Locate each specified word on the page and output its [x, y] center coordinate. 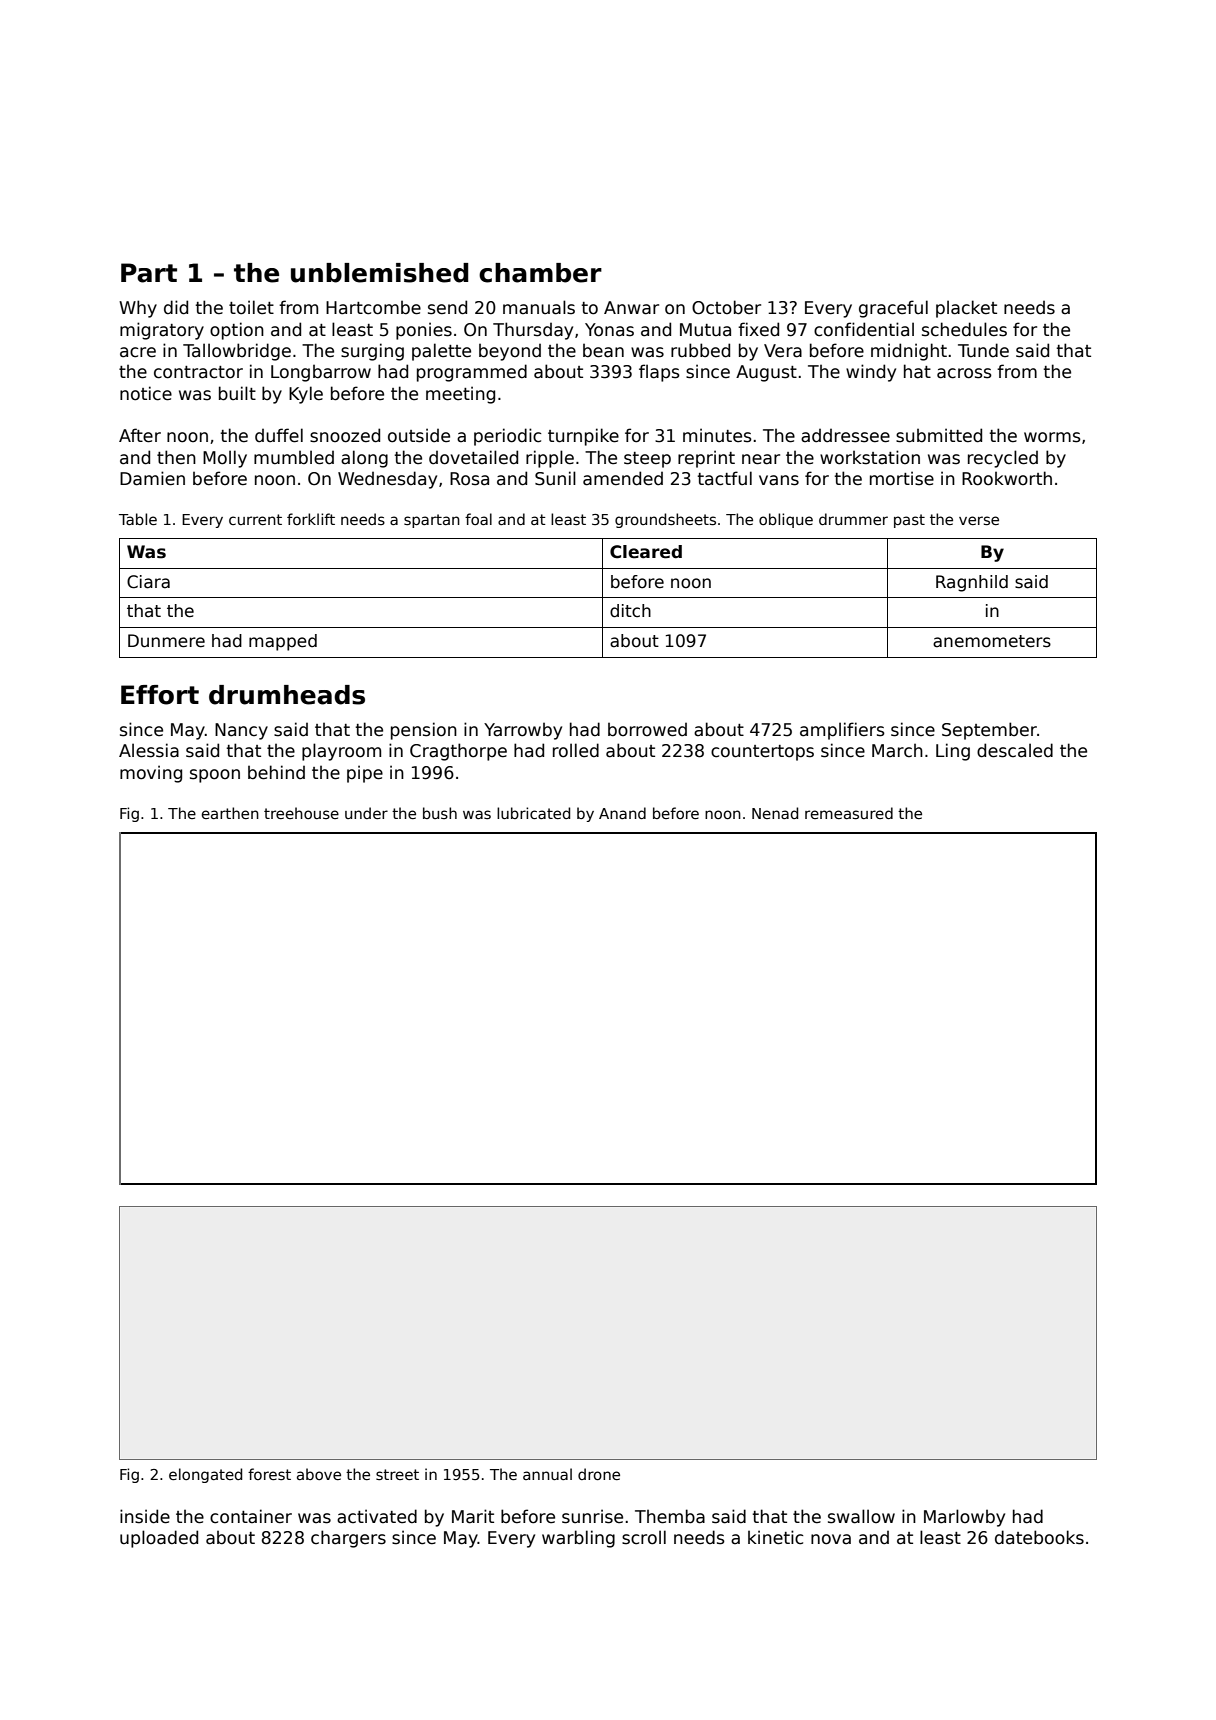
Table [138, 519]
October [726, 307]
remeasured [849, 813]
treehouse [301, 813]
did [176, 307]
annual [547, 1474]
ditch [630, 611]
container [251, 1516]
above [319, 1474]
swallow [861, 1516]
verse [979, 520]
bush [440, 813]
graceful [893, 309]
